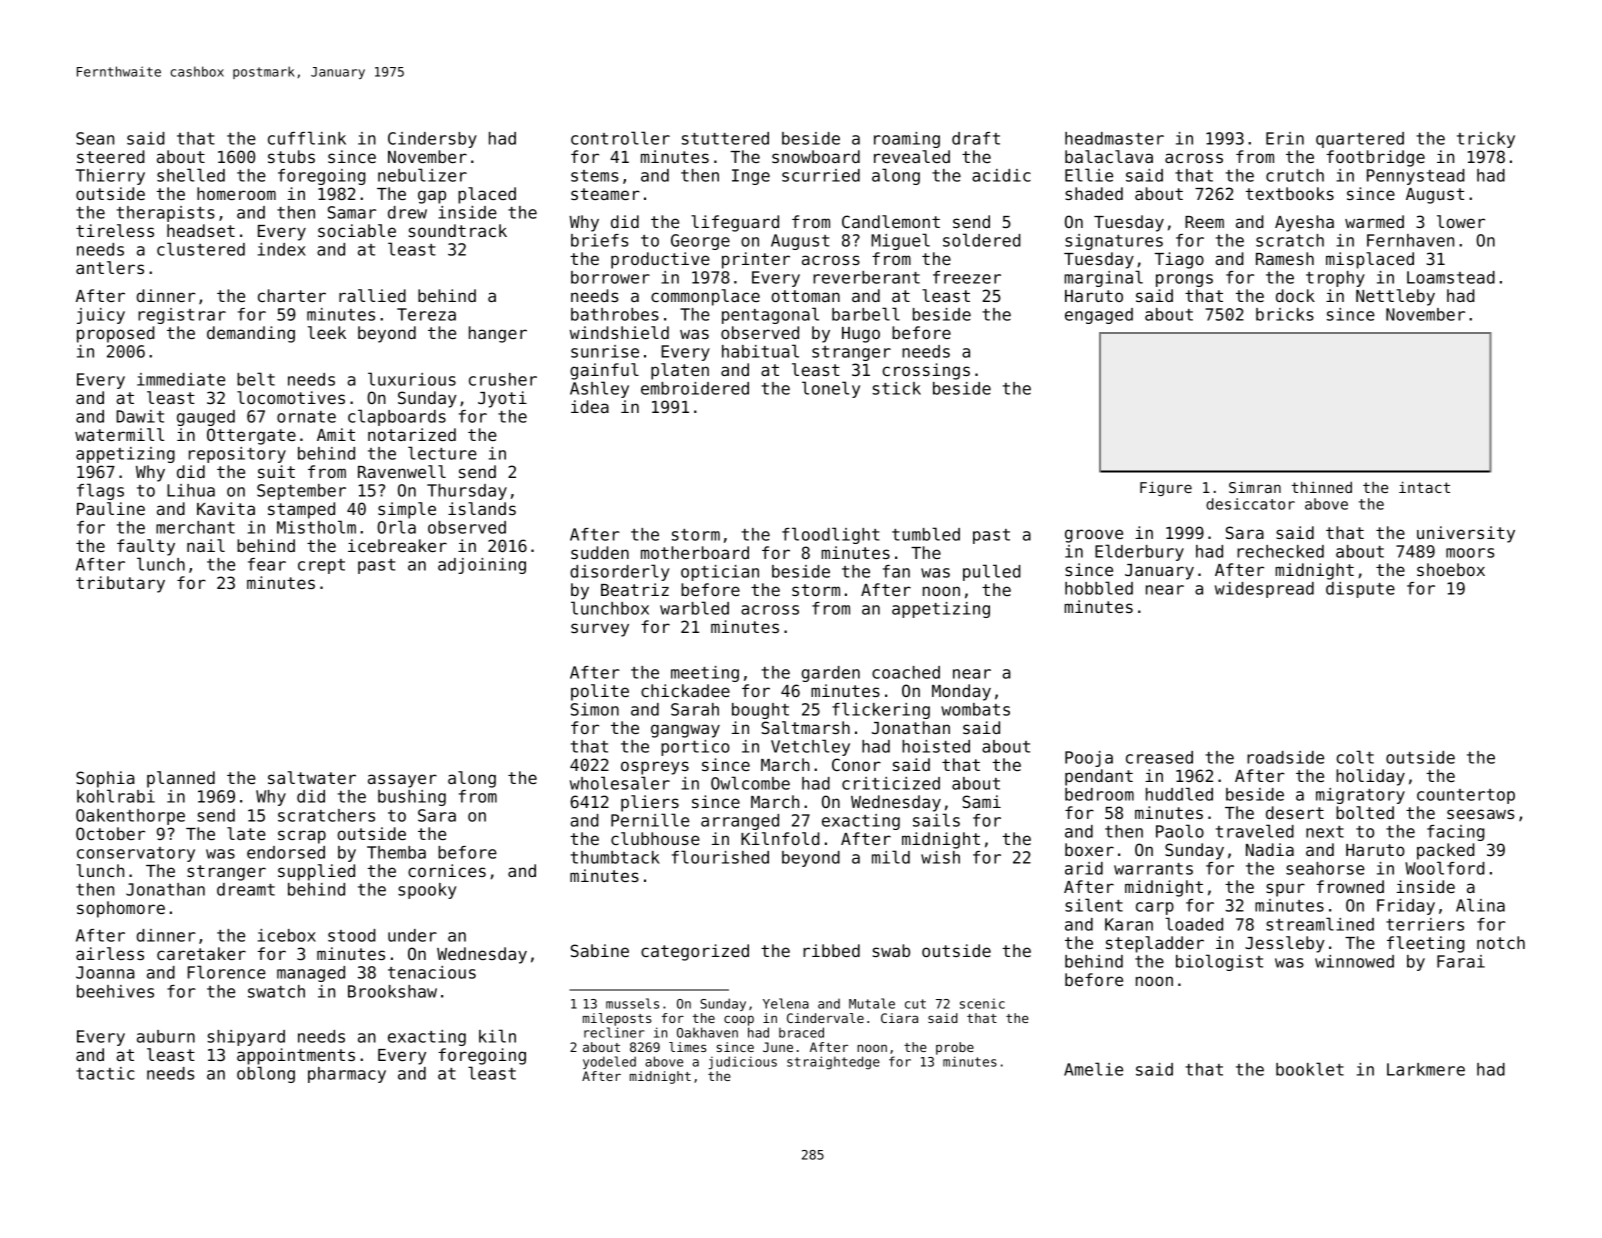  Describe the element at coordinates (392, 991) in the page. I see `Brookshaw` at that location.
